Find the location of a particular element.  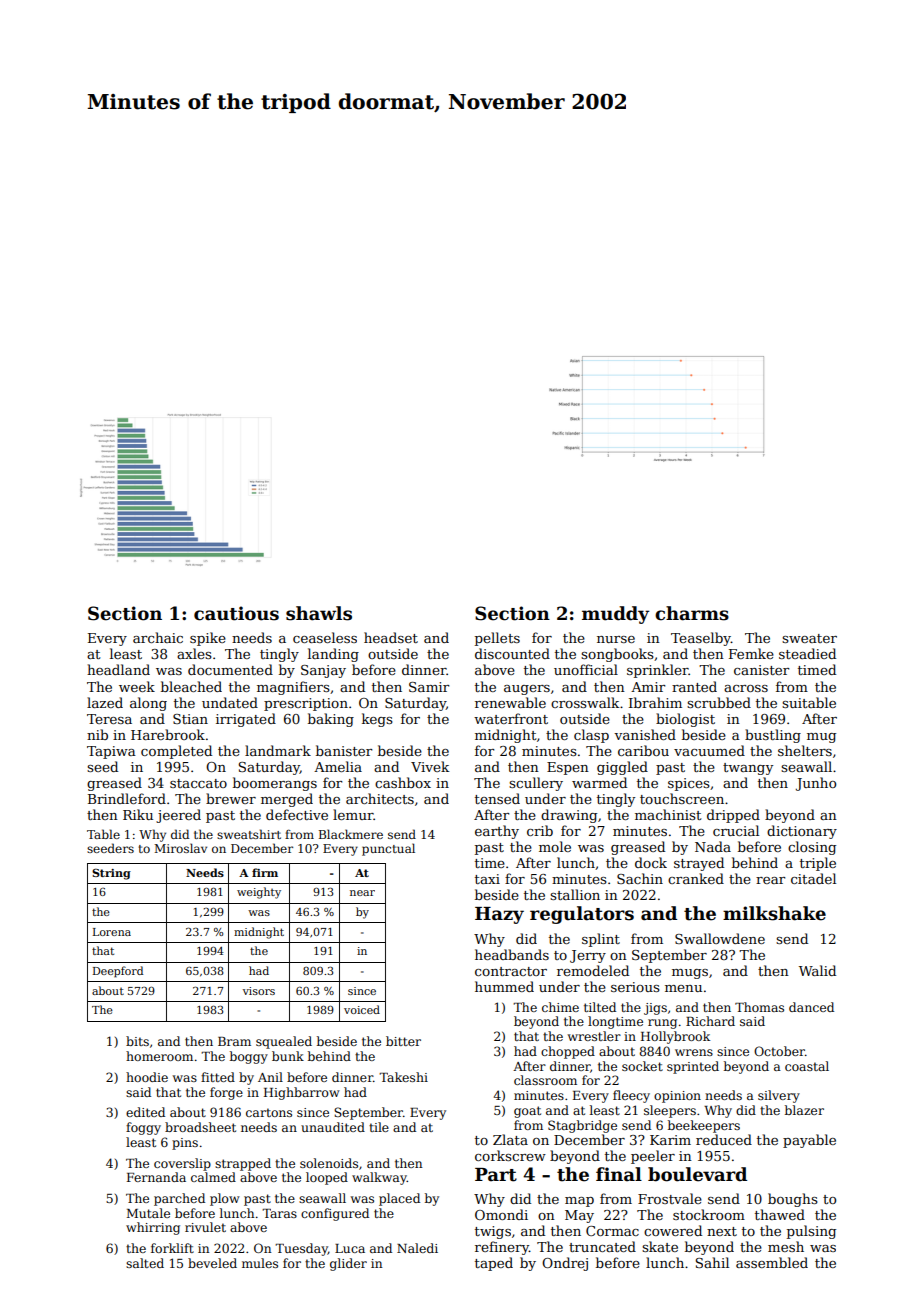

headbands is located at coordinates (512, 954).
